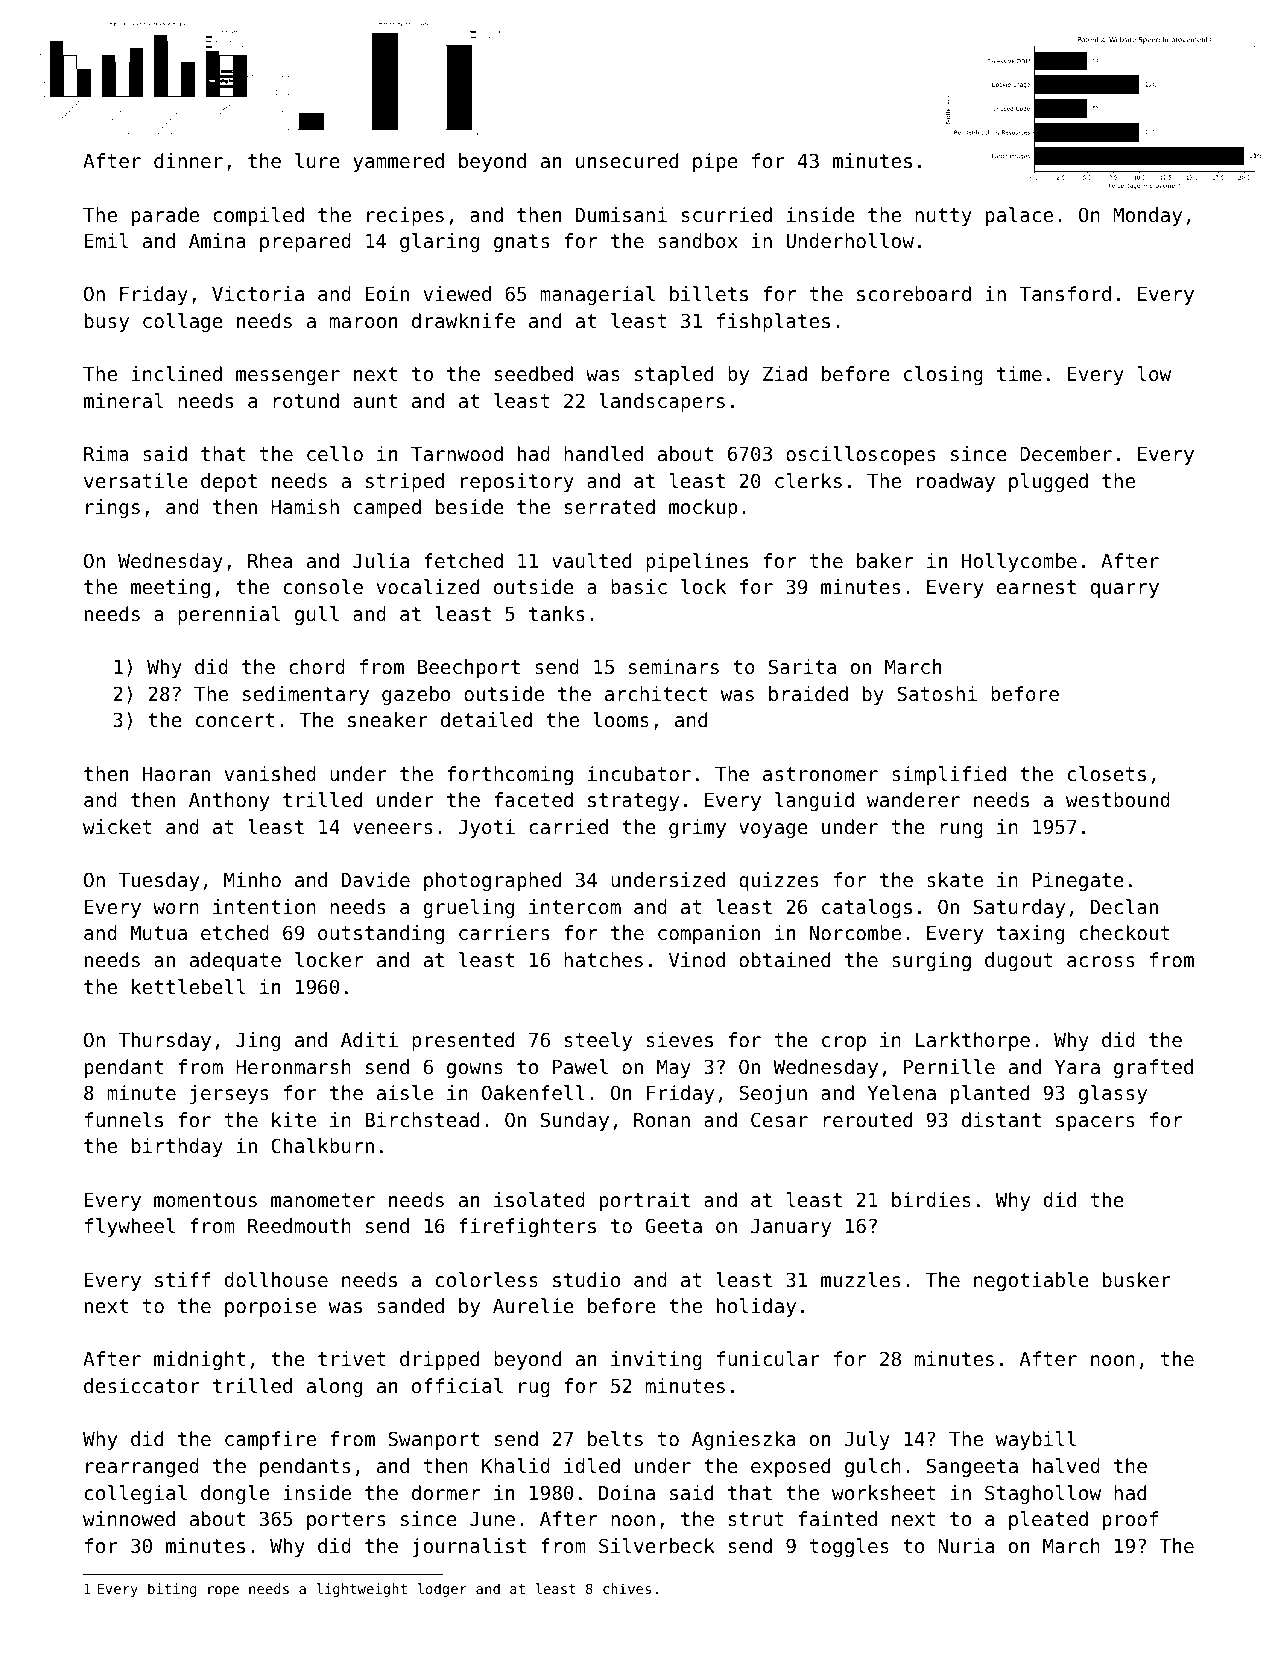 Image resolution: width=1286 pixels, height=1664 pixels. I want to click on presented, so click(463, 1041).
